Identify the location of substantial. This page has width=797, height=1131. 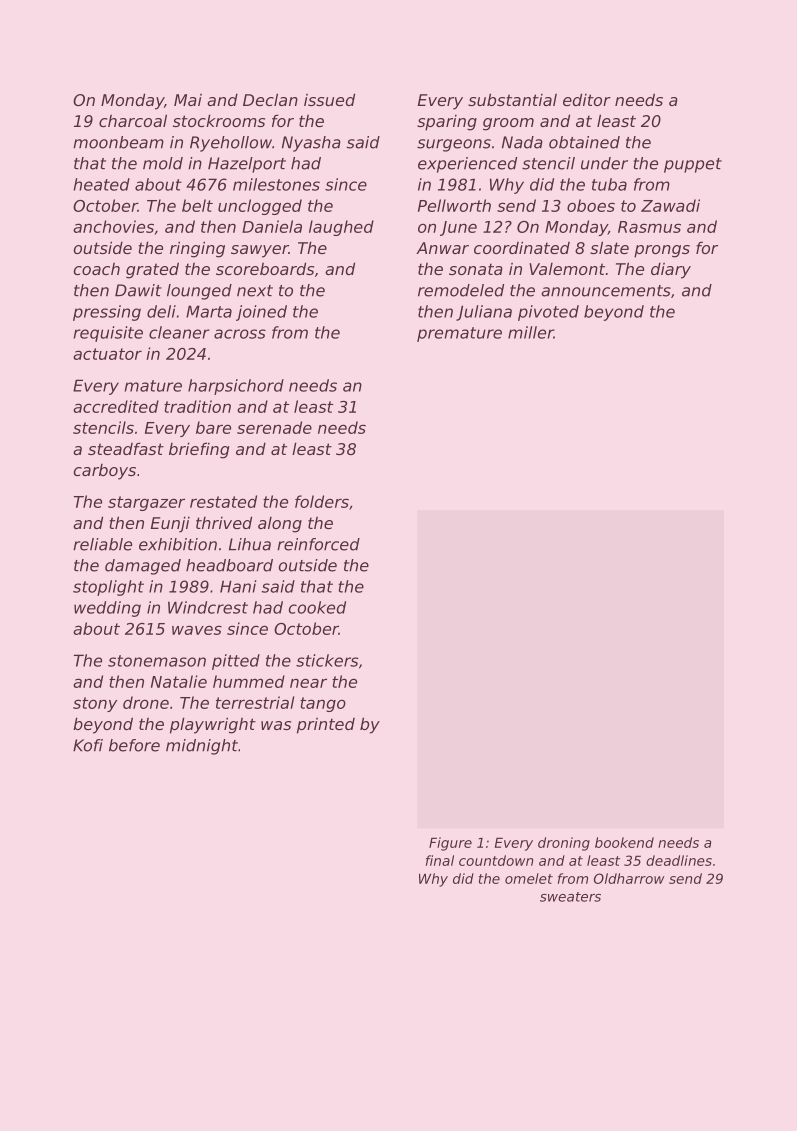
(512, 99).
